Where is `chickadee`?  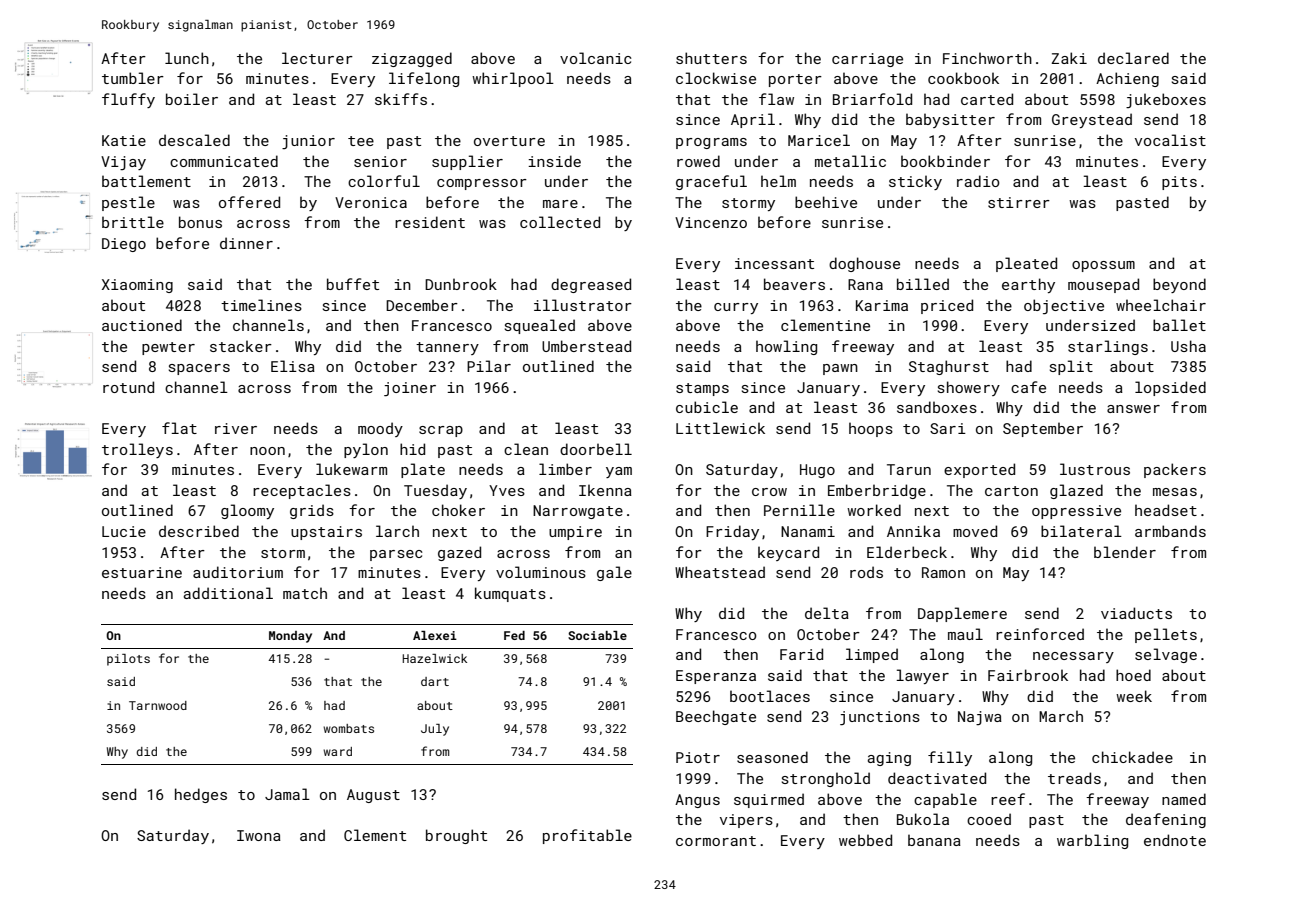
chickadee is located at coordinates (1132, 757).
